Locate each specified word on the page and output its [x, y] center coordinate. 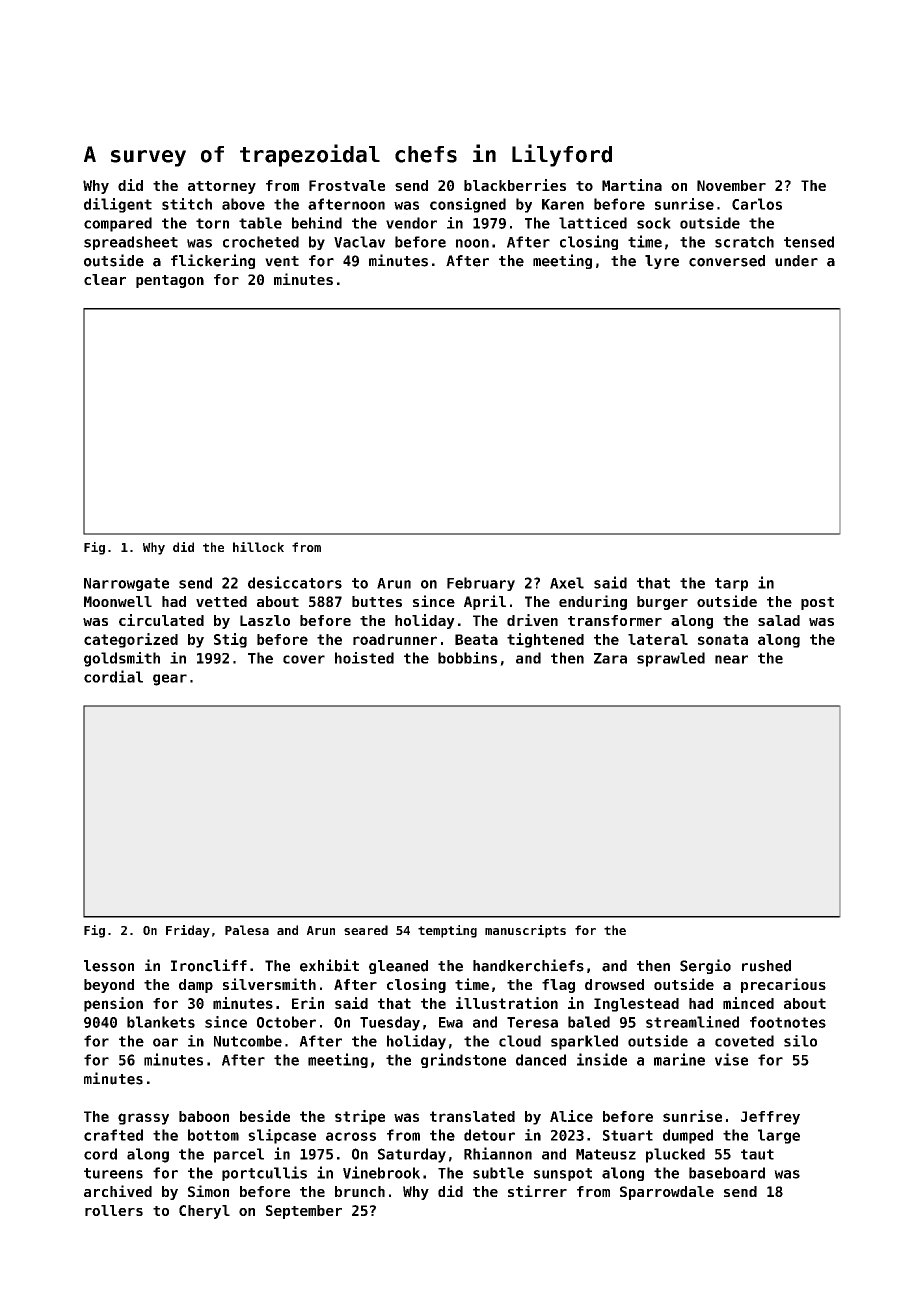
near [731, 659]
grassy [143, 1119]
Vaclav [359, 242]
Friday [188, 931]
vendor [411, 223]
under [796, 261]
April [485, 602]
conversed [727, 261]
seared [366, 930]
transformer [615, 620]
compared [118, 224]
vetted [221, 601]
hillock [258, 547]
